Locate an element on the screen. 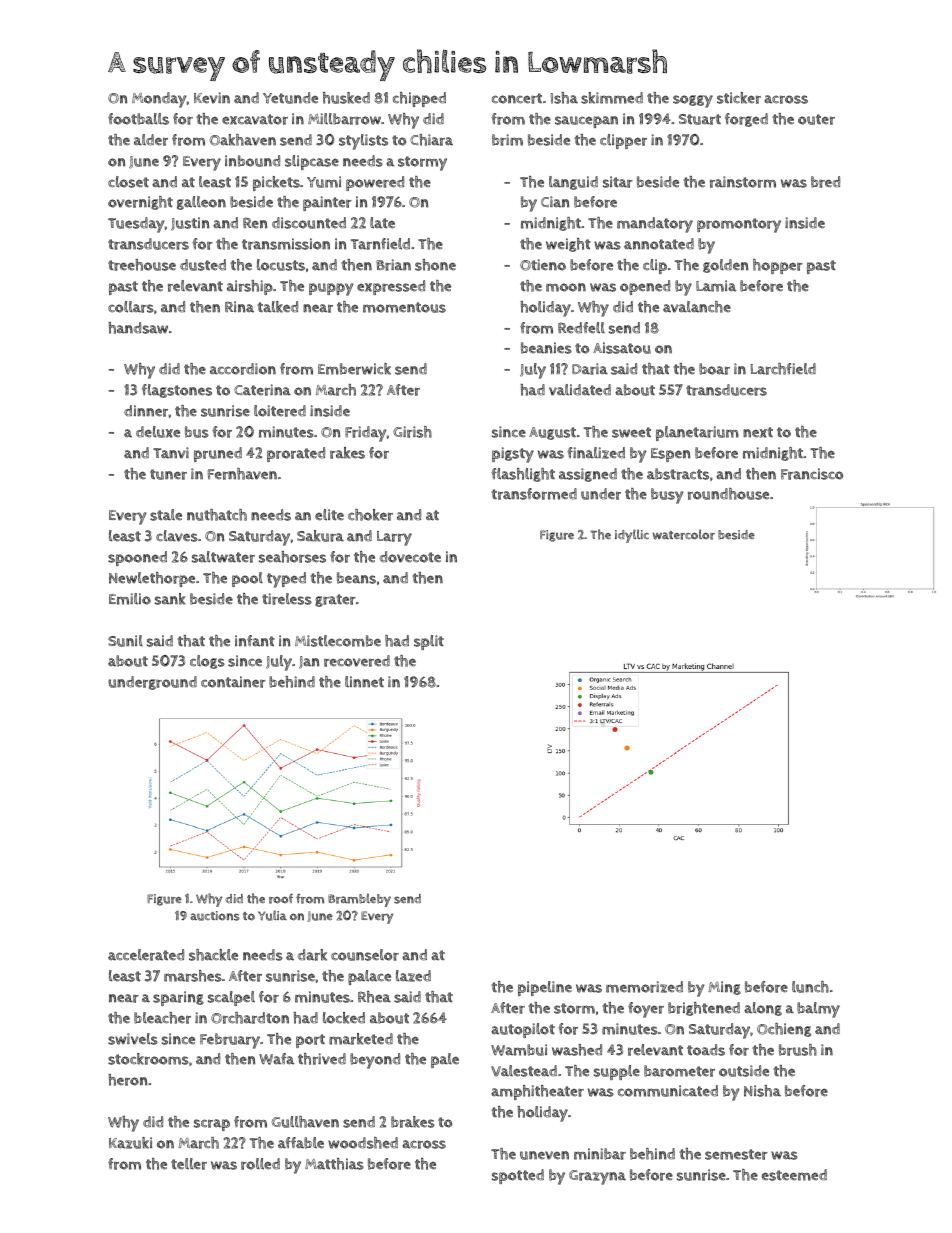  Girish is located at coordinates (412, 432).
